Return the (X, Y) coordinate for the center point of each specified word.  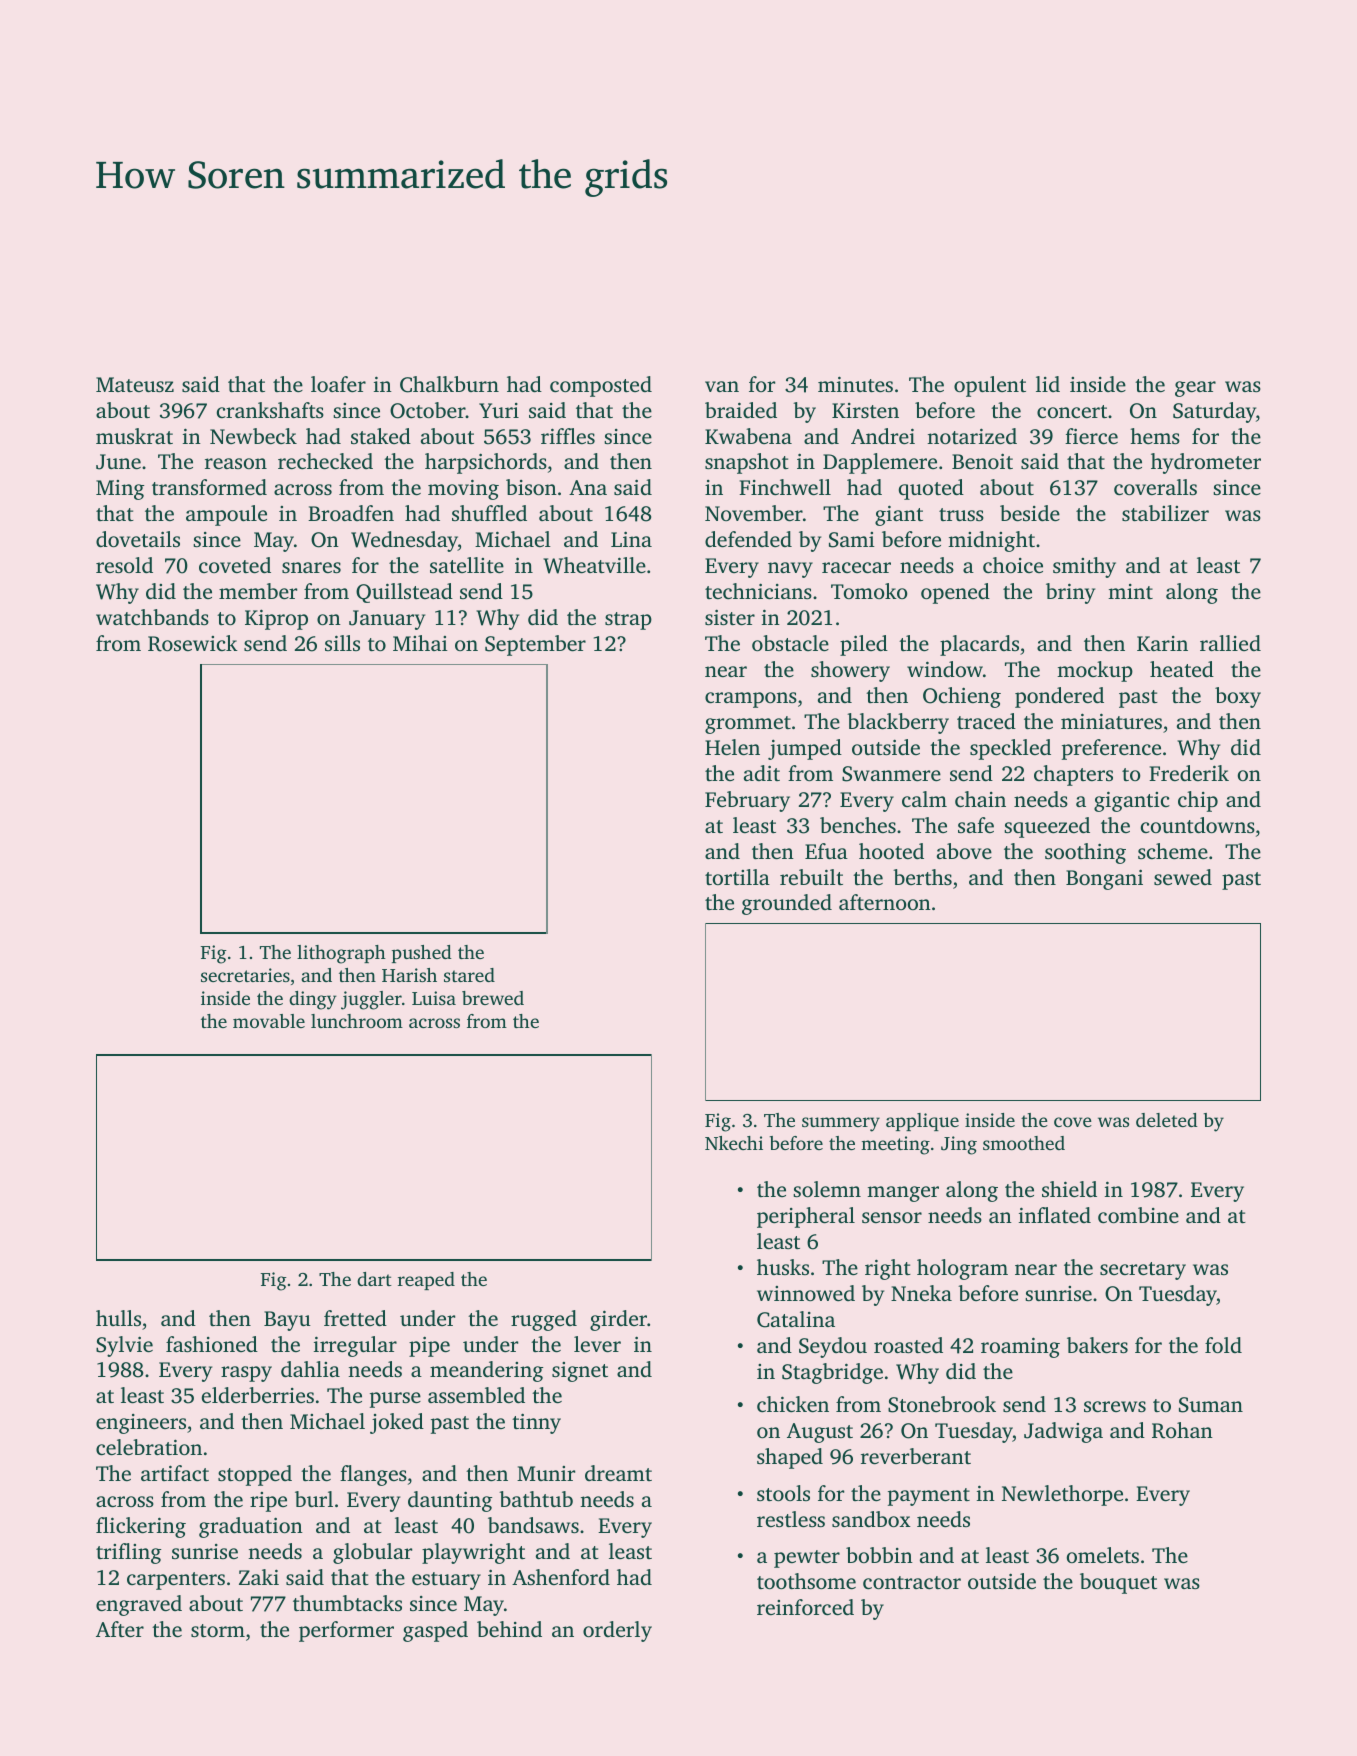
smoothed (1024, 1143)
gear (1195, 389)
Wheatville (594, 565)
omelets (1103, 1555)
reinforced (805, 1607)
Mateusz (135, 384)
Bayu (287, 1321)
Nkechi (734, 1143)
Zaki (259, 1577)
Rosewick (193, 643)
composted (601, 386)
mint (1130, 591)
